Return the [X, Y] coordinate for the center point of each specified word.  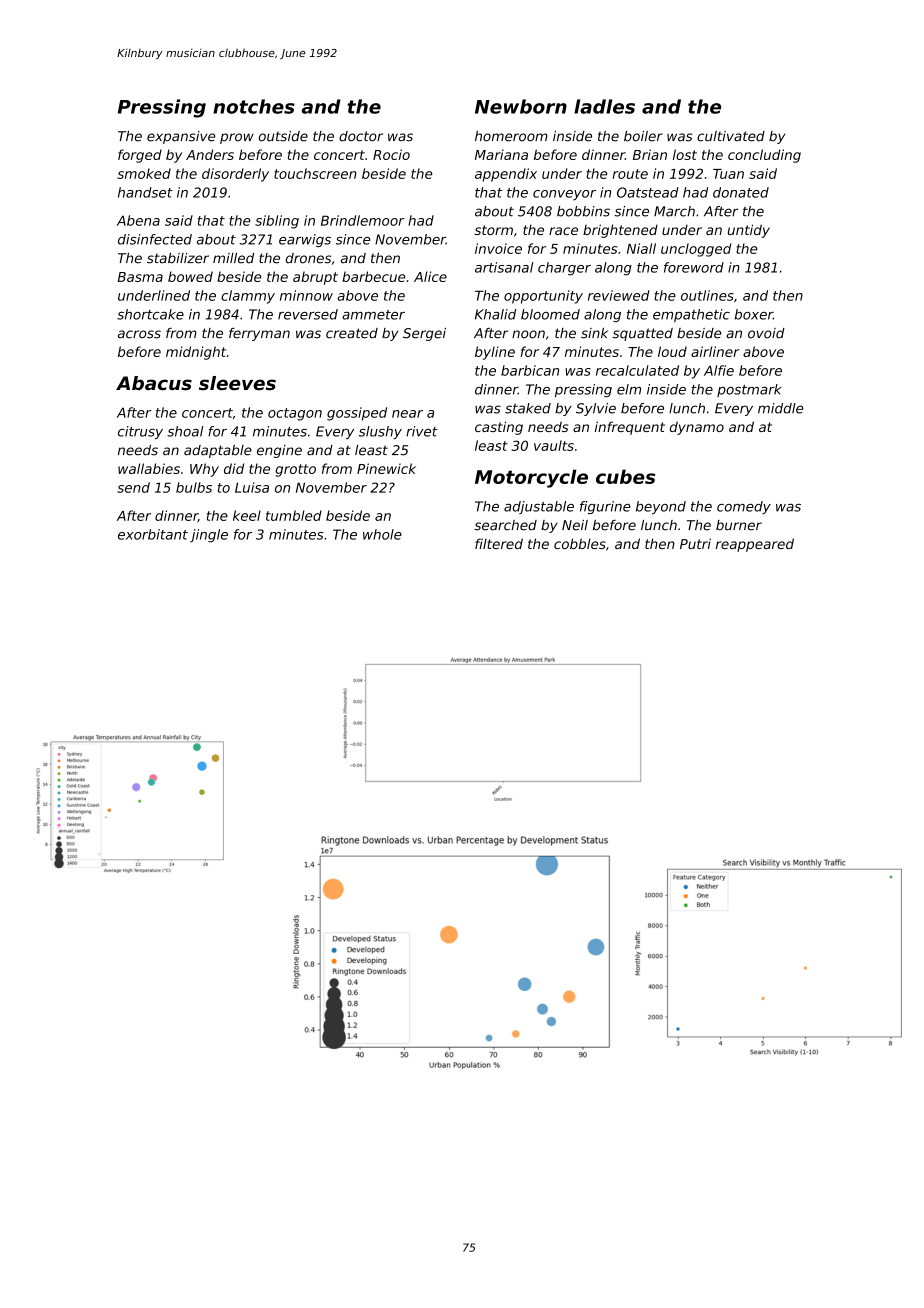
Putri [695, 543]
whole [382, 534]
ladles [604, 106]
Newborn [521, 106]
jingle [209, 536]
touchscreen [315, 173]
